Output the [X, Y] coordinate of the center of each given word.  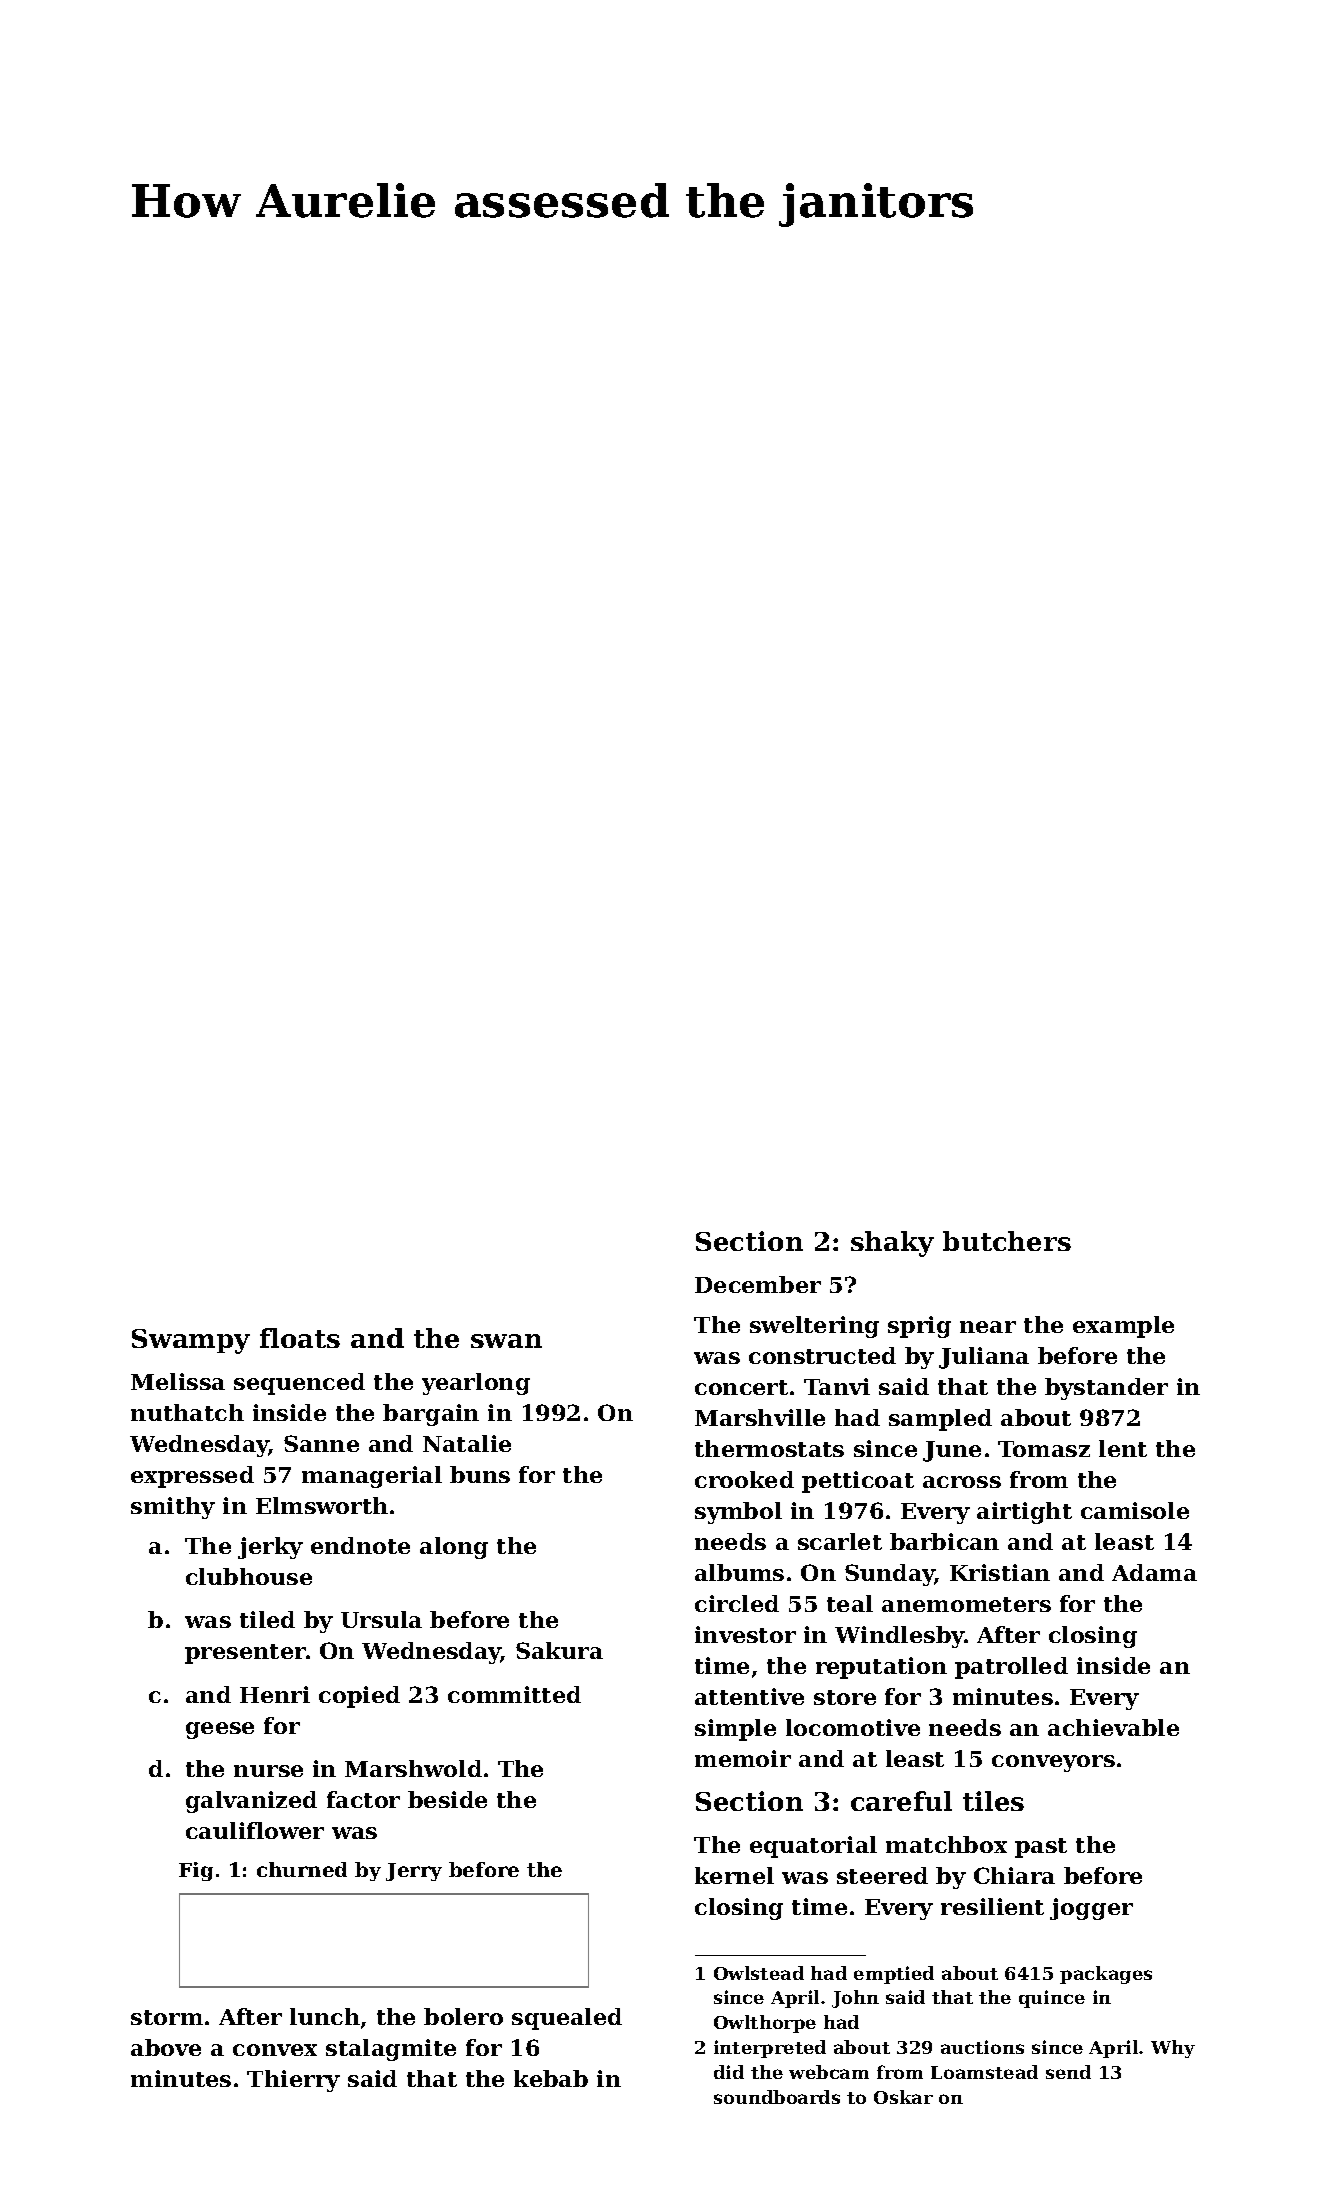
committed [514, 1694]
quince [1052, 1999]
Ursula [381, 1619]
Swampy [191, 1341]
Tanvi [837, 1386]
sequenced [299, 1384]
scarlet [840, 1541]
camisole [1135, 1510]
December [758, 1284]
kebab [551, 2078]
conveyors [1053, 1763]
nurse [268, 1771]
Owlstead [759, 1973]
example [1123, 1327]
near [988, 1327]
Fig [196, 1871]
